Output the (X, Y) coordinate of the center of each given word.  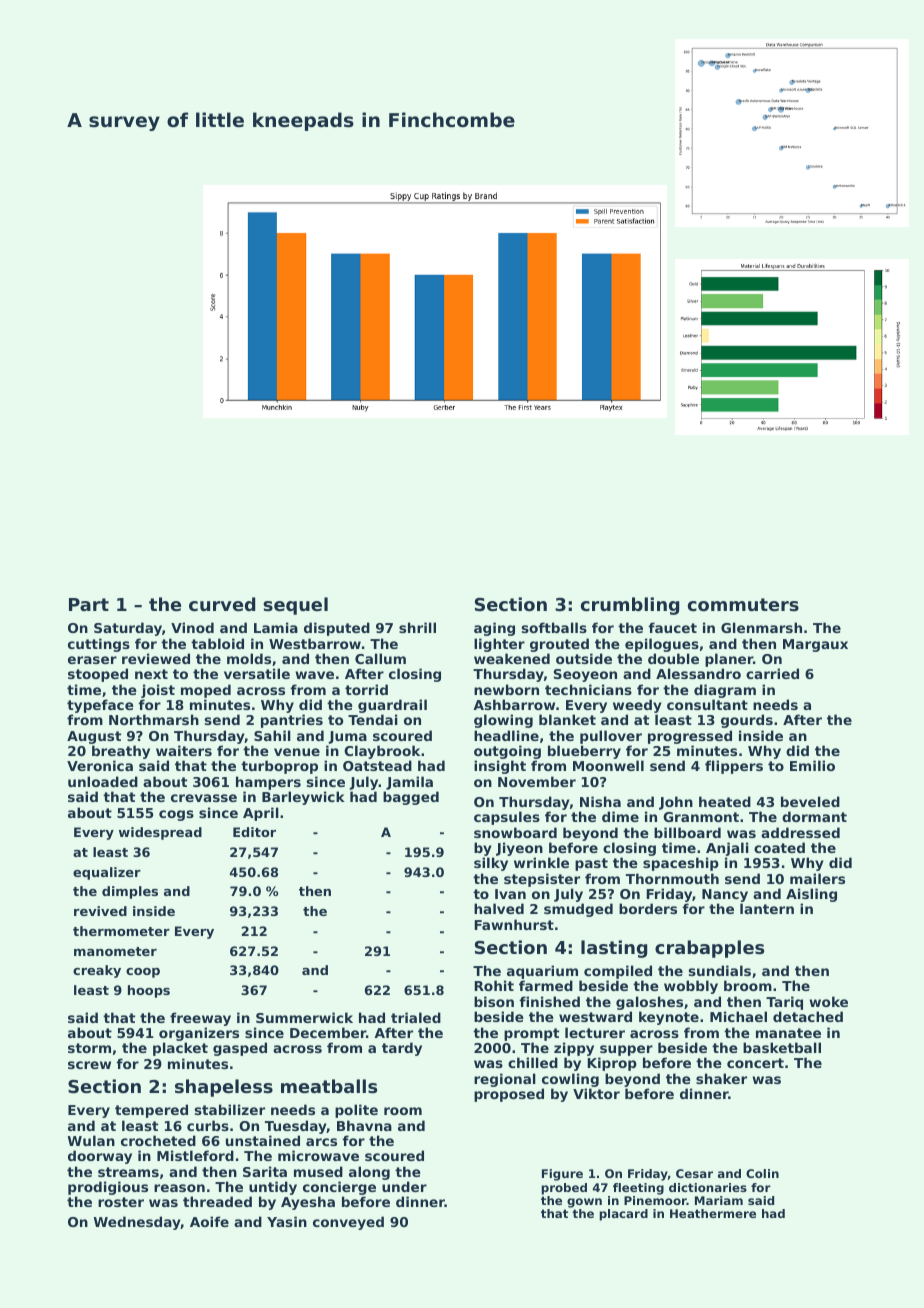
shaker (721, 1078)
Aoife (209, 1221)
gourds (747, 721)
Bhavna (364, 1125)
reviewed (156, 658)
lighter (499, 645)
